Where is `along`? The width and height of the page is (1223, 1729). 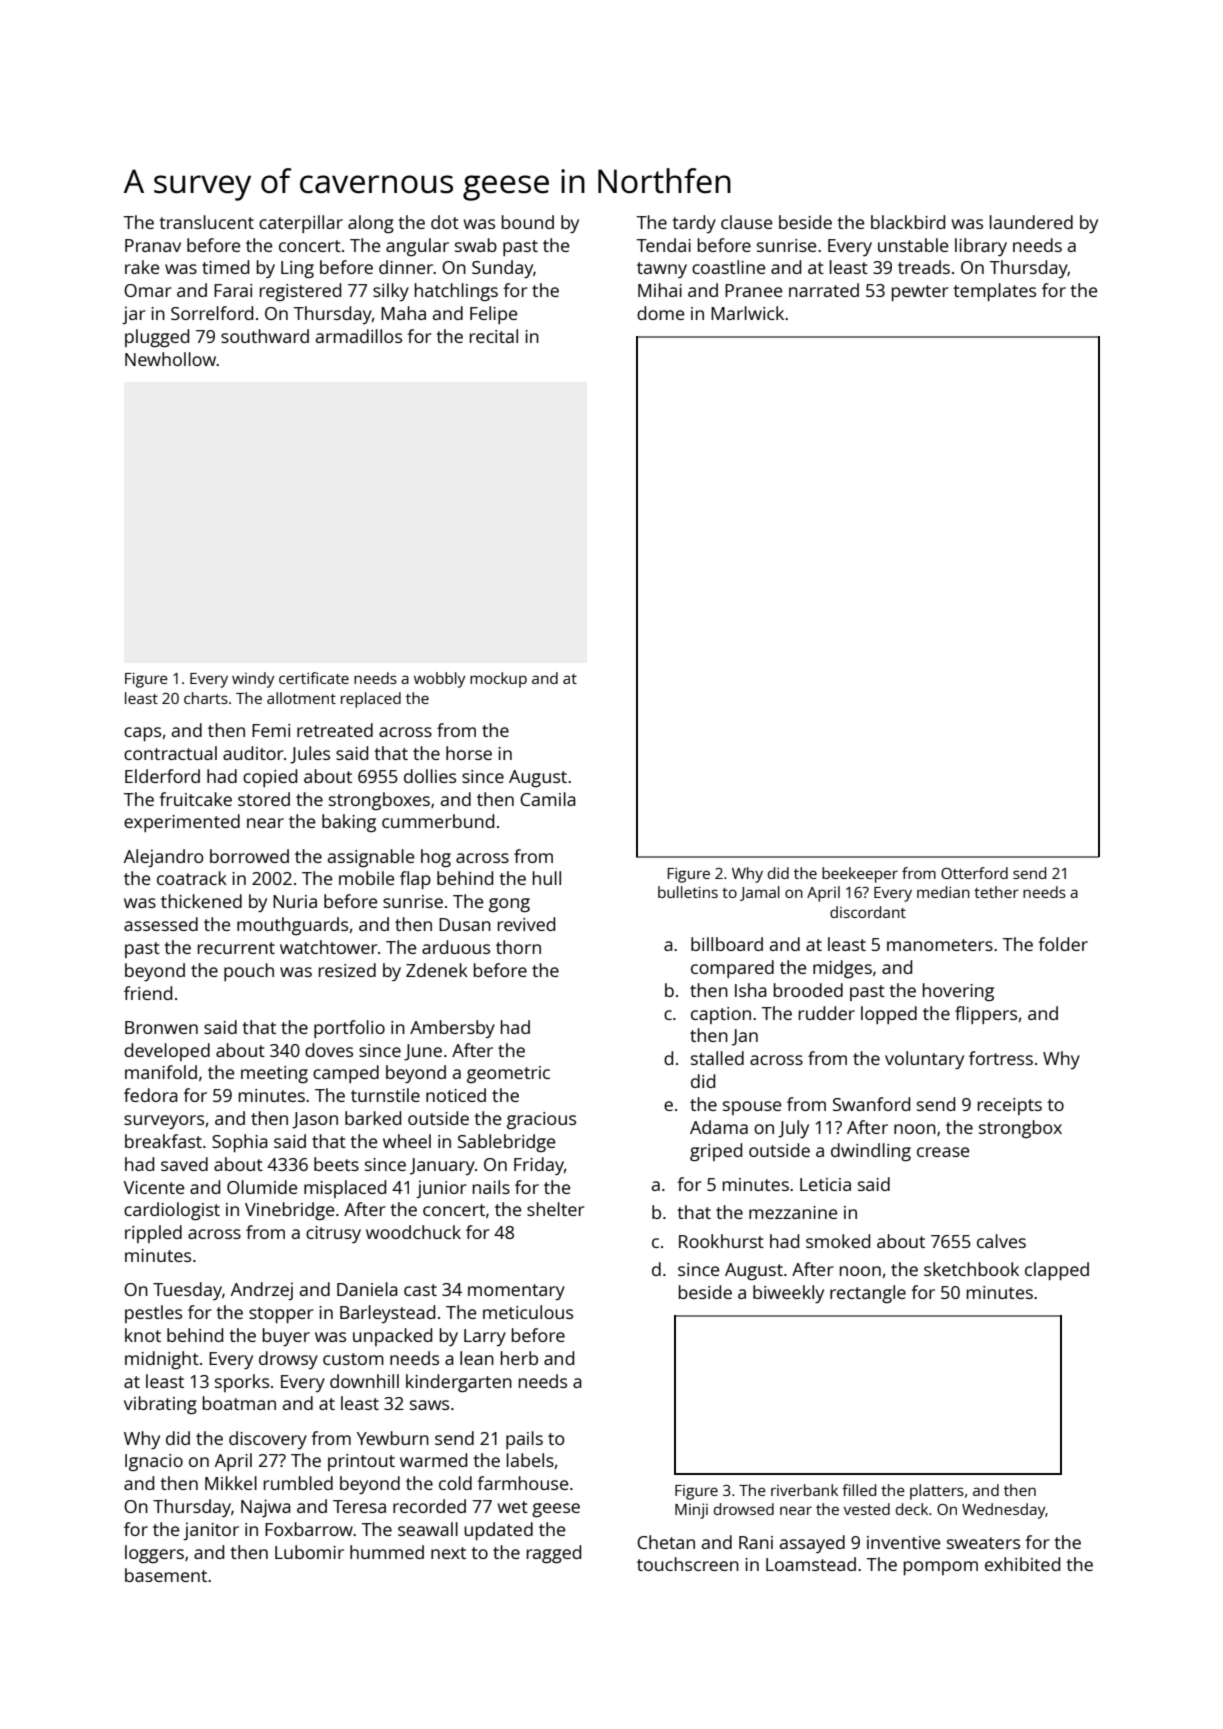 along is located at coordinates (371, 224).
